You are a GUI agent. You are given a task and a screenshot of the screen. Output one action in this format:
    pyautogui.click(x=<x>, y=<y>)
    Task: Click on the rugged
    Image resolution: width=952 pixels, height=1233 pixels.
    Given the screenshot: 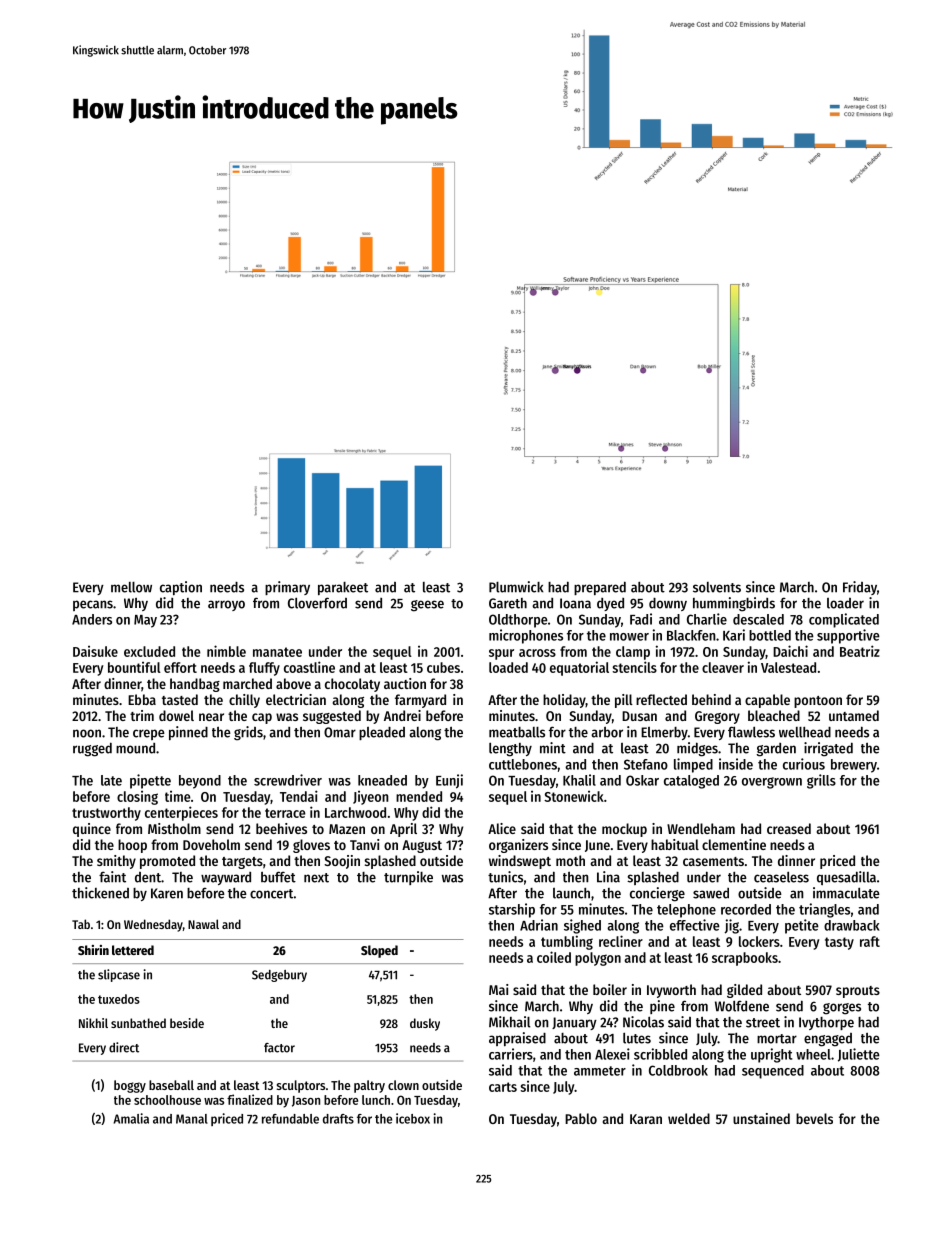 What is the action you would take?
    pyautogui.click(x=92, y=749)
